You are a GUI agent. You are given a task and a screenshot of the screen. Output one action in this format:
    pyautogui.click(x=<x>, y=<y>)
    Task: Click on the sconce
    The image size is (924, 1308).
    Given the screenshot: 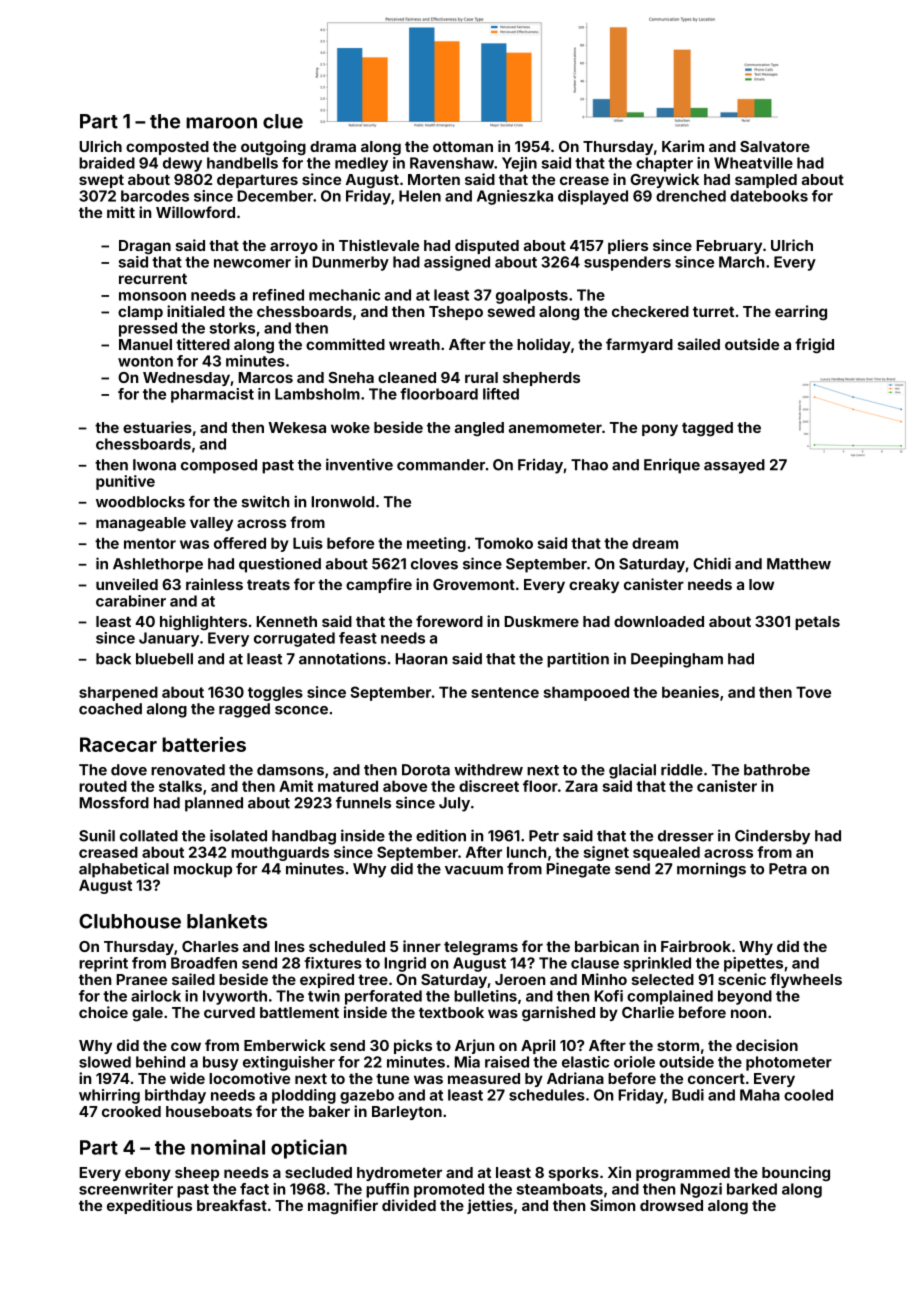 What is the action you would take?
    pyautogui.click(x=301, y=710)
